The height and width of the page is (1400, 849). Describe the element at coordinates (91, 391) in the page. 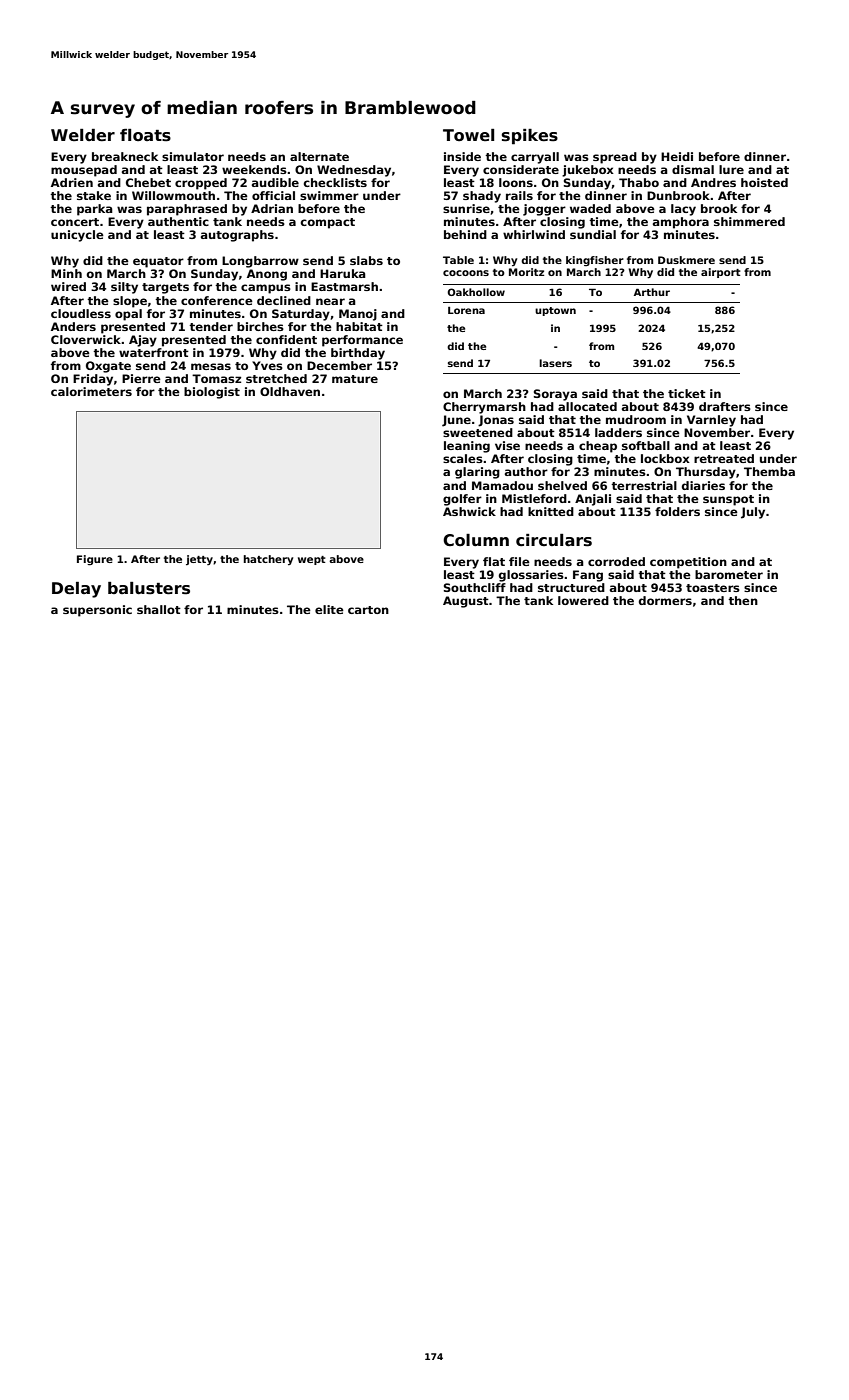

I see `calorimeters` at that location.
